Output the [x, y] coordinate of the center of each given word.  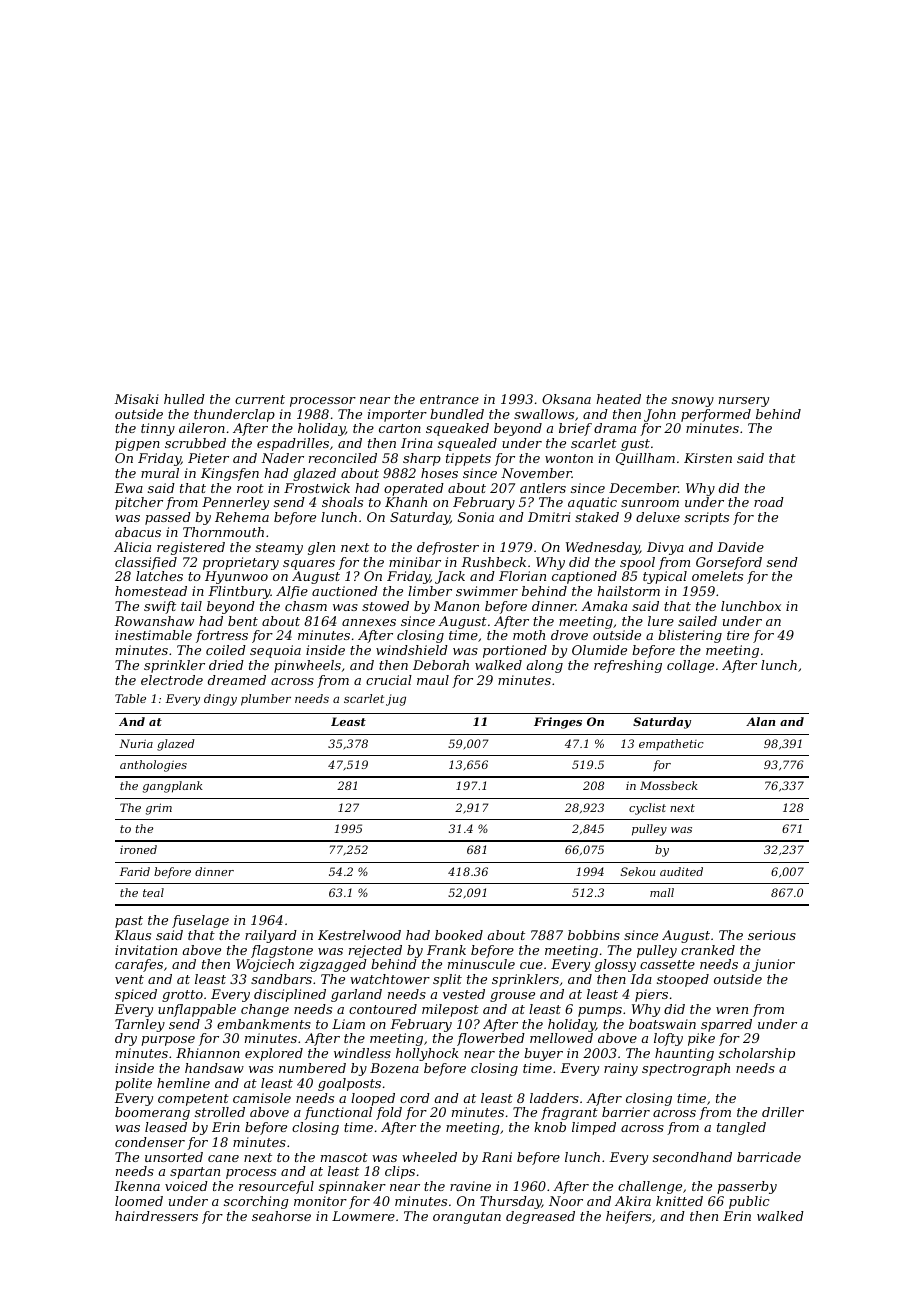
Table [130, 698]
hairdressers [156, 1216]
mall [662, 892]
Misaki [136, 399]
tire [738, 635]
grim [159, 809]
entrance [449, 399]
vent [129, 979]
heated [618, 399]
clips [400, 1172]
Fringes [558, 723]
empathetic [671, 744]
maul [433, 680]
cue [531, 965]
